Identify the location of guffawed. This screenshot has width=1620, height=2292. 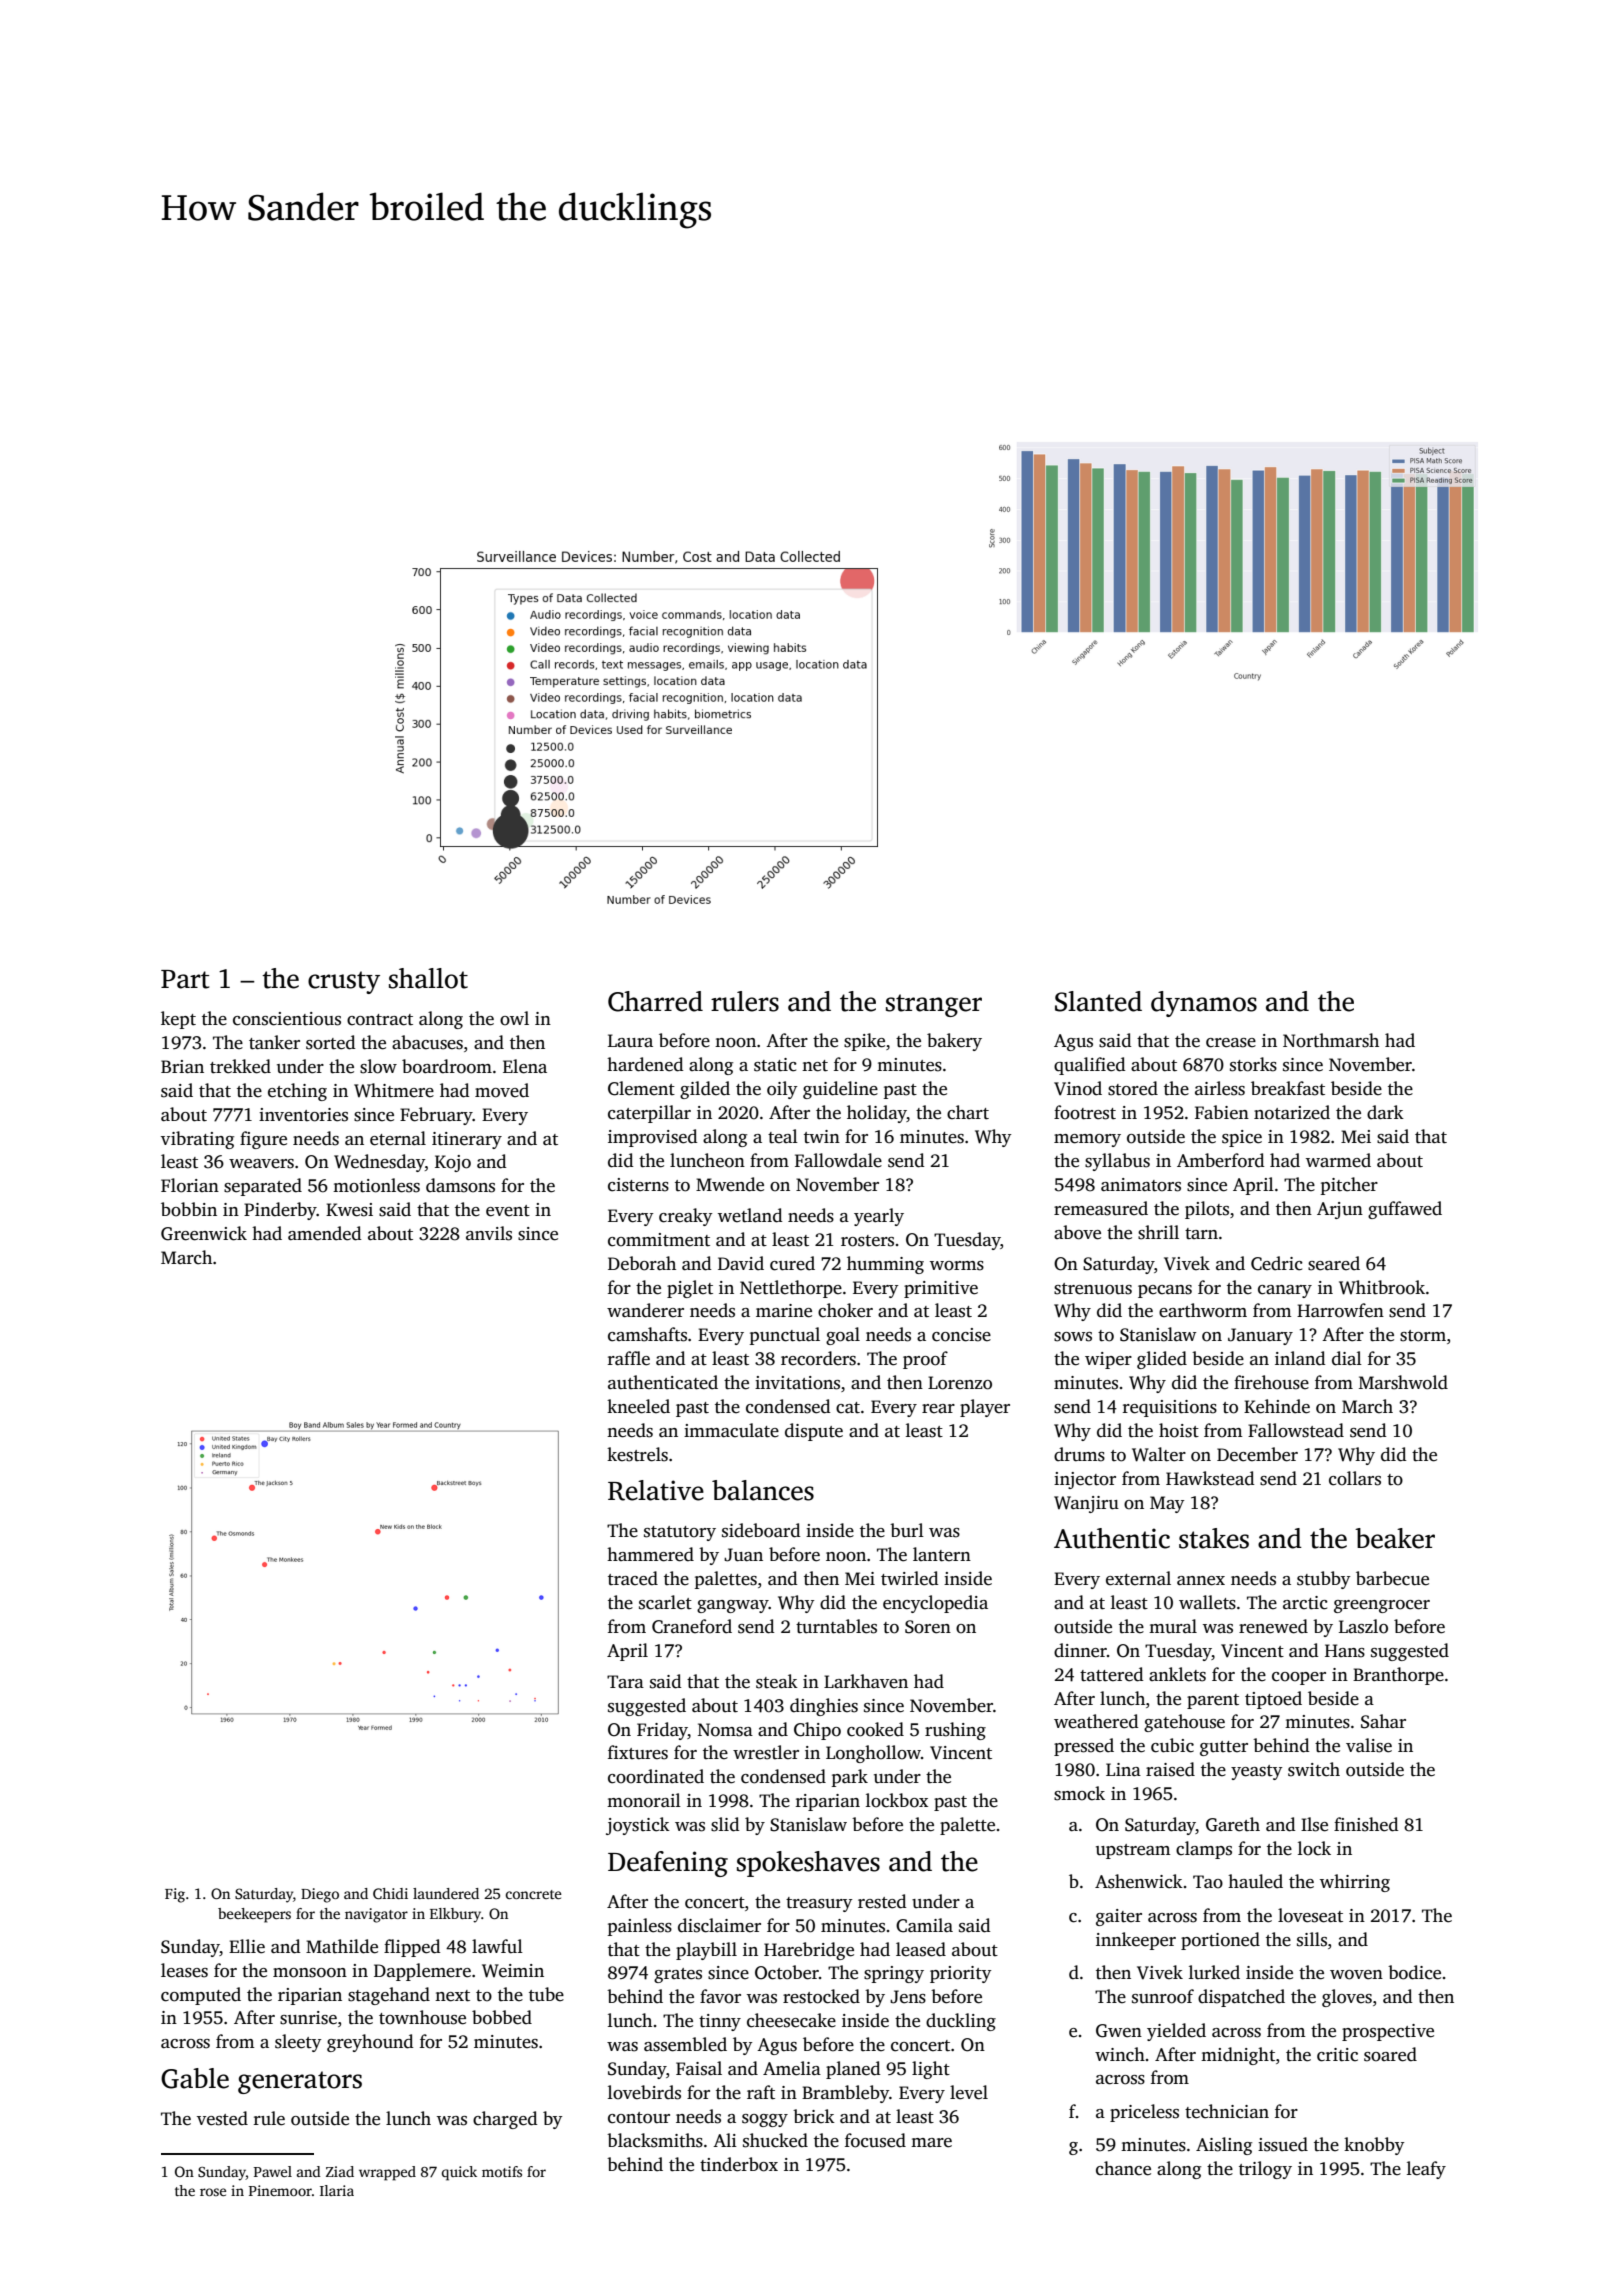
(1405, 1210).
